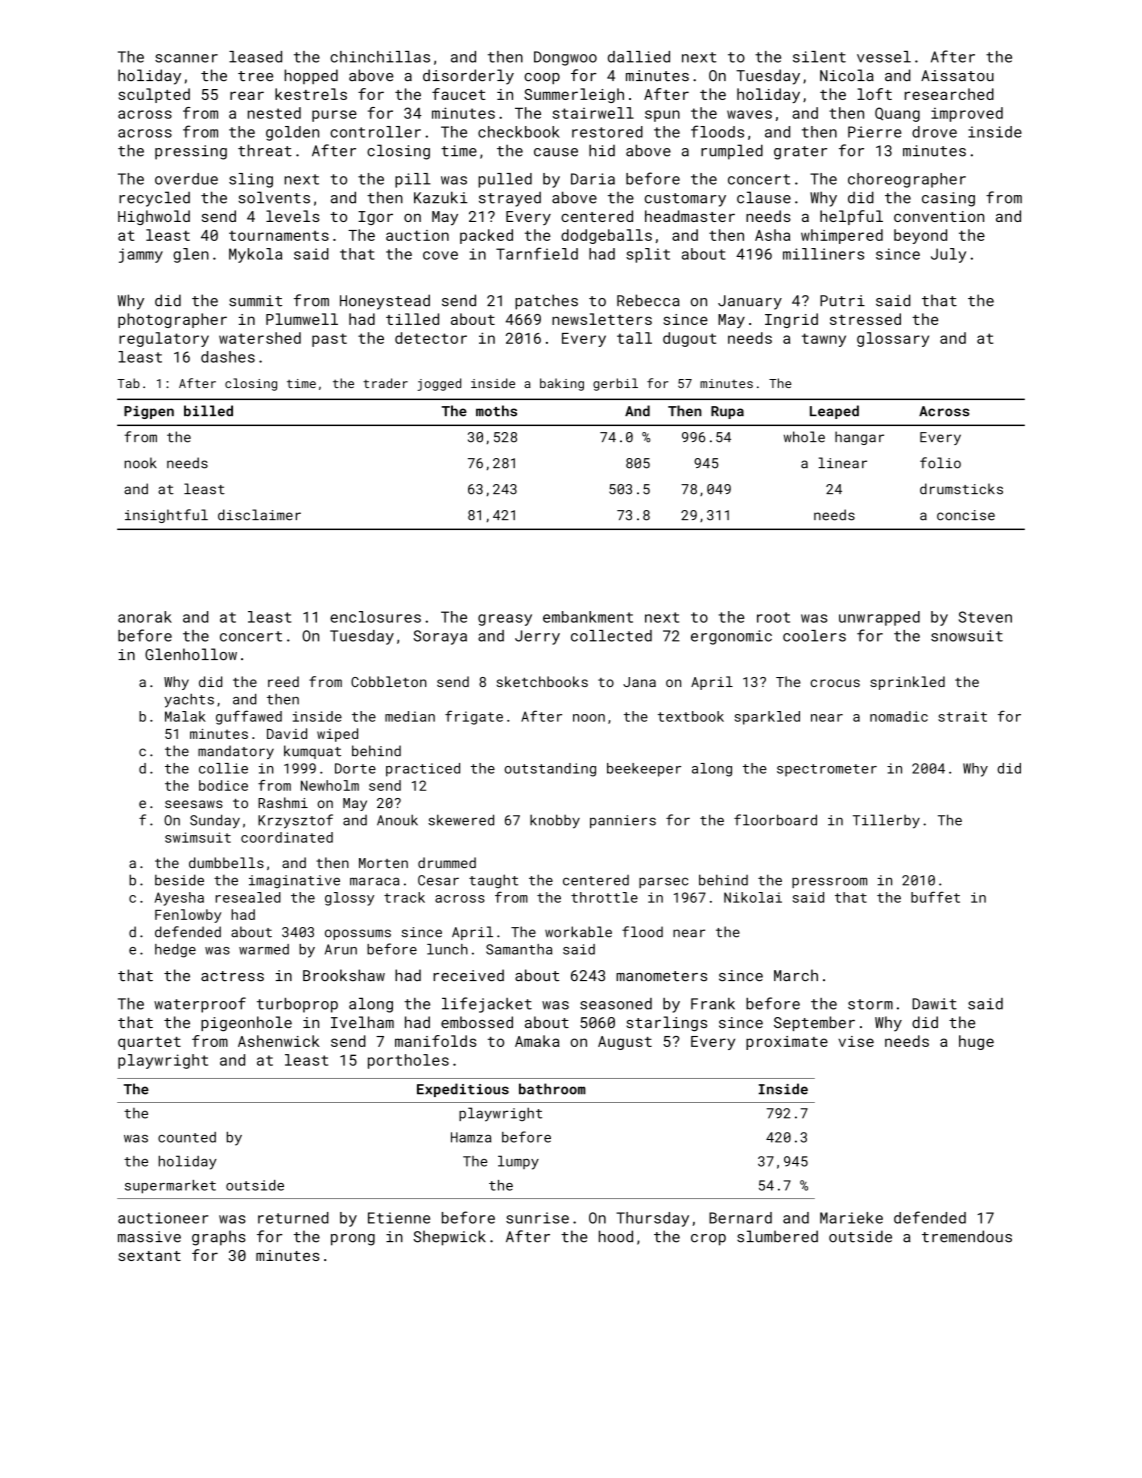 The width and height of the screenshot is (1142, 1478). Describe the element at coordinates (186, 58) in the screenshot. I see `scanner` at that location.
